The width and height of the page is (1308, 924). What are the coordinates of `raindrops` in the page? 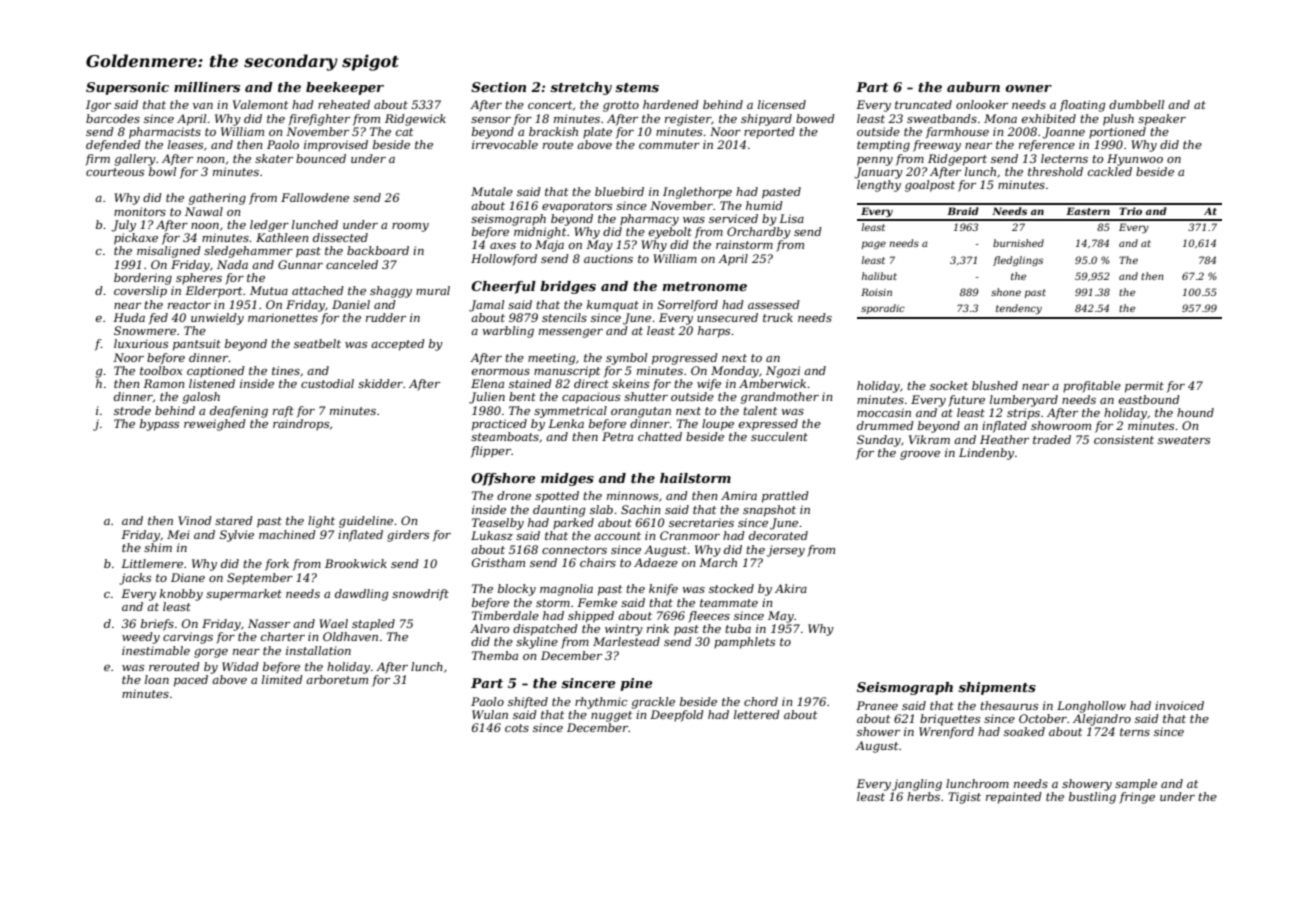 It's located at (301, 425).
